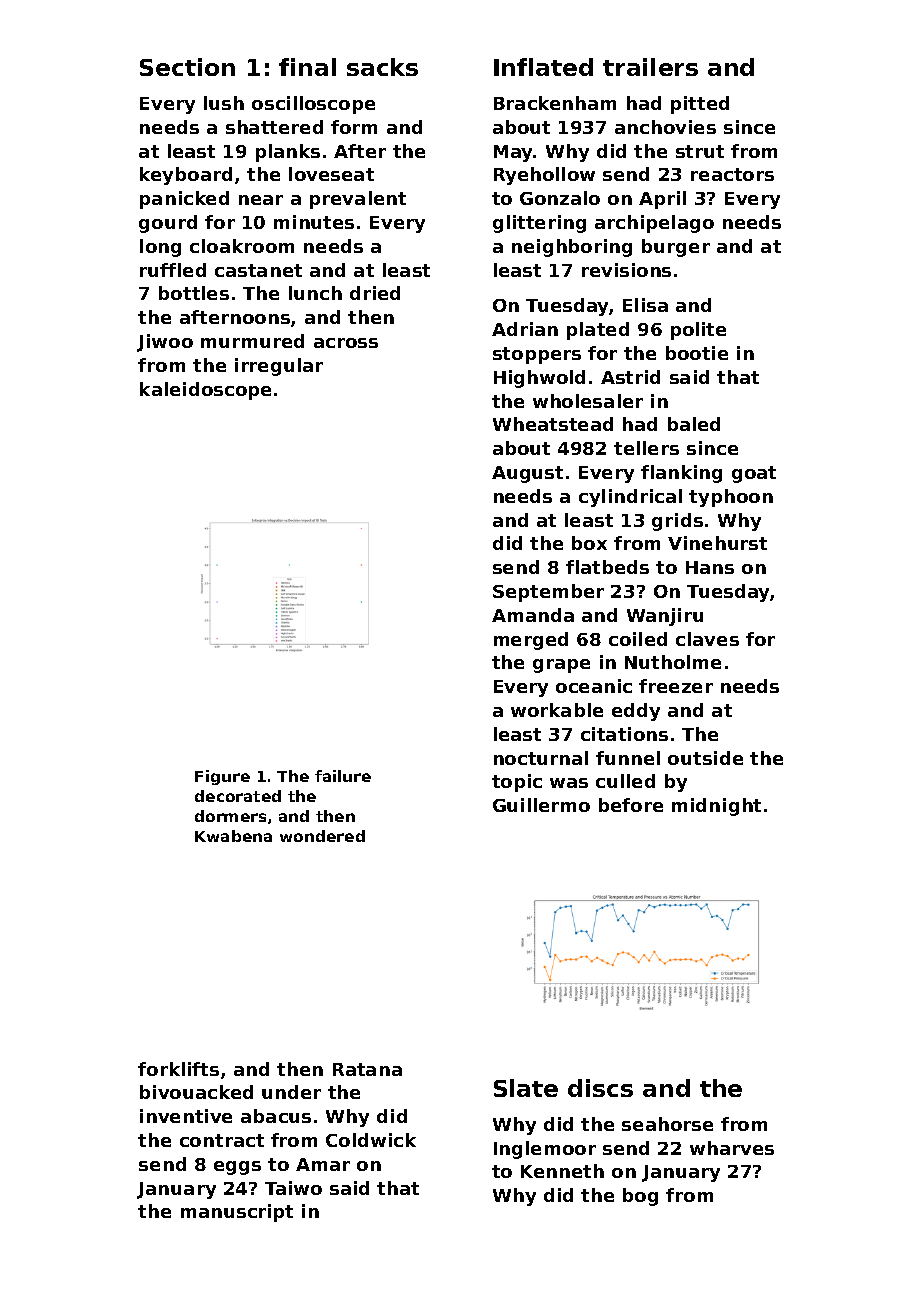 The image size is (924, 1311). I want to click on Kwabena, so click(233, 836).
